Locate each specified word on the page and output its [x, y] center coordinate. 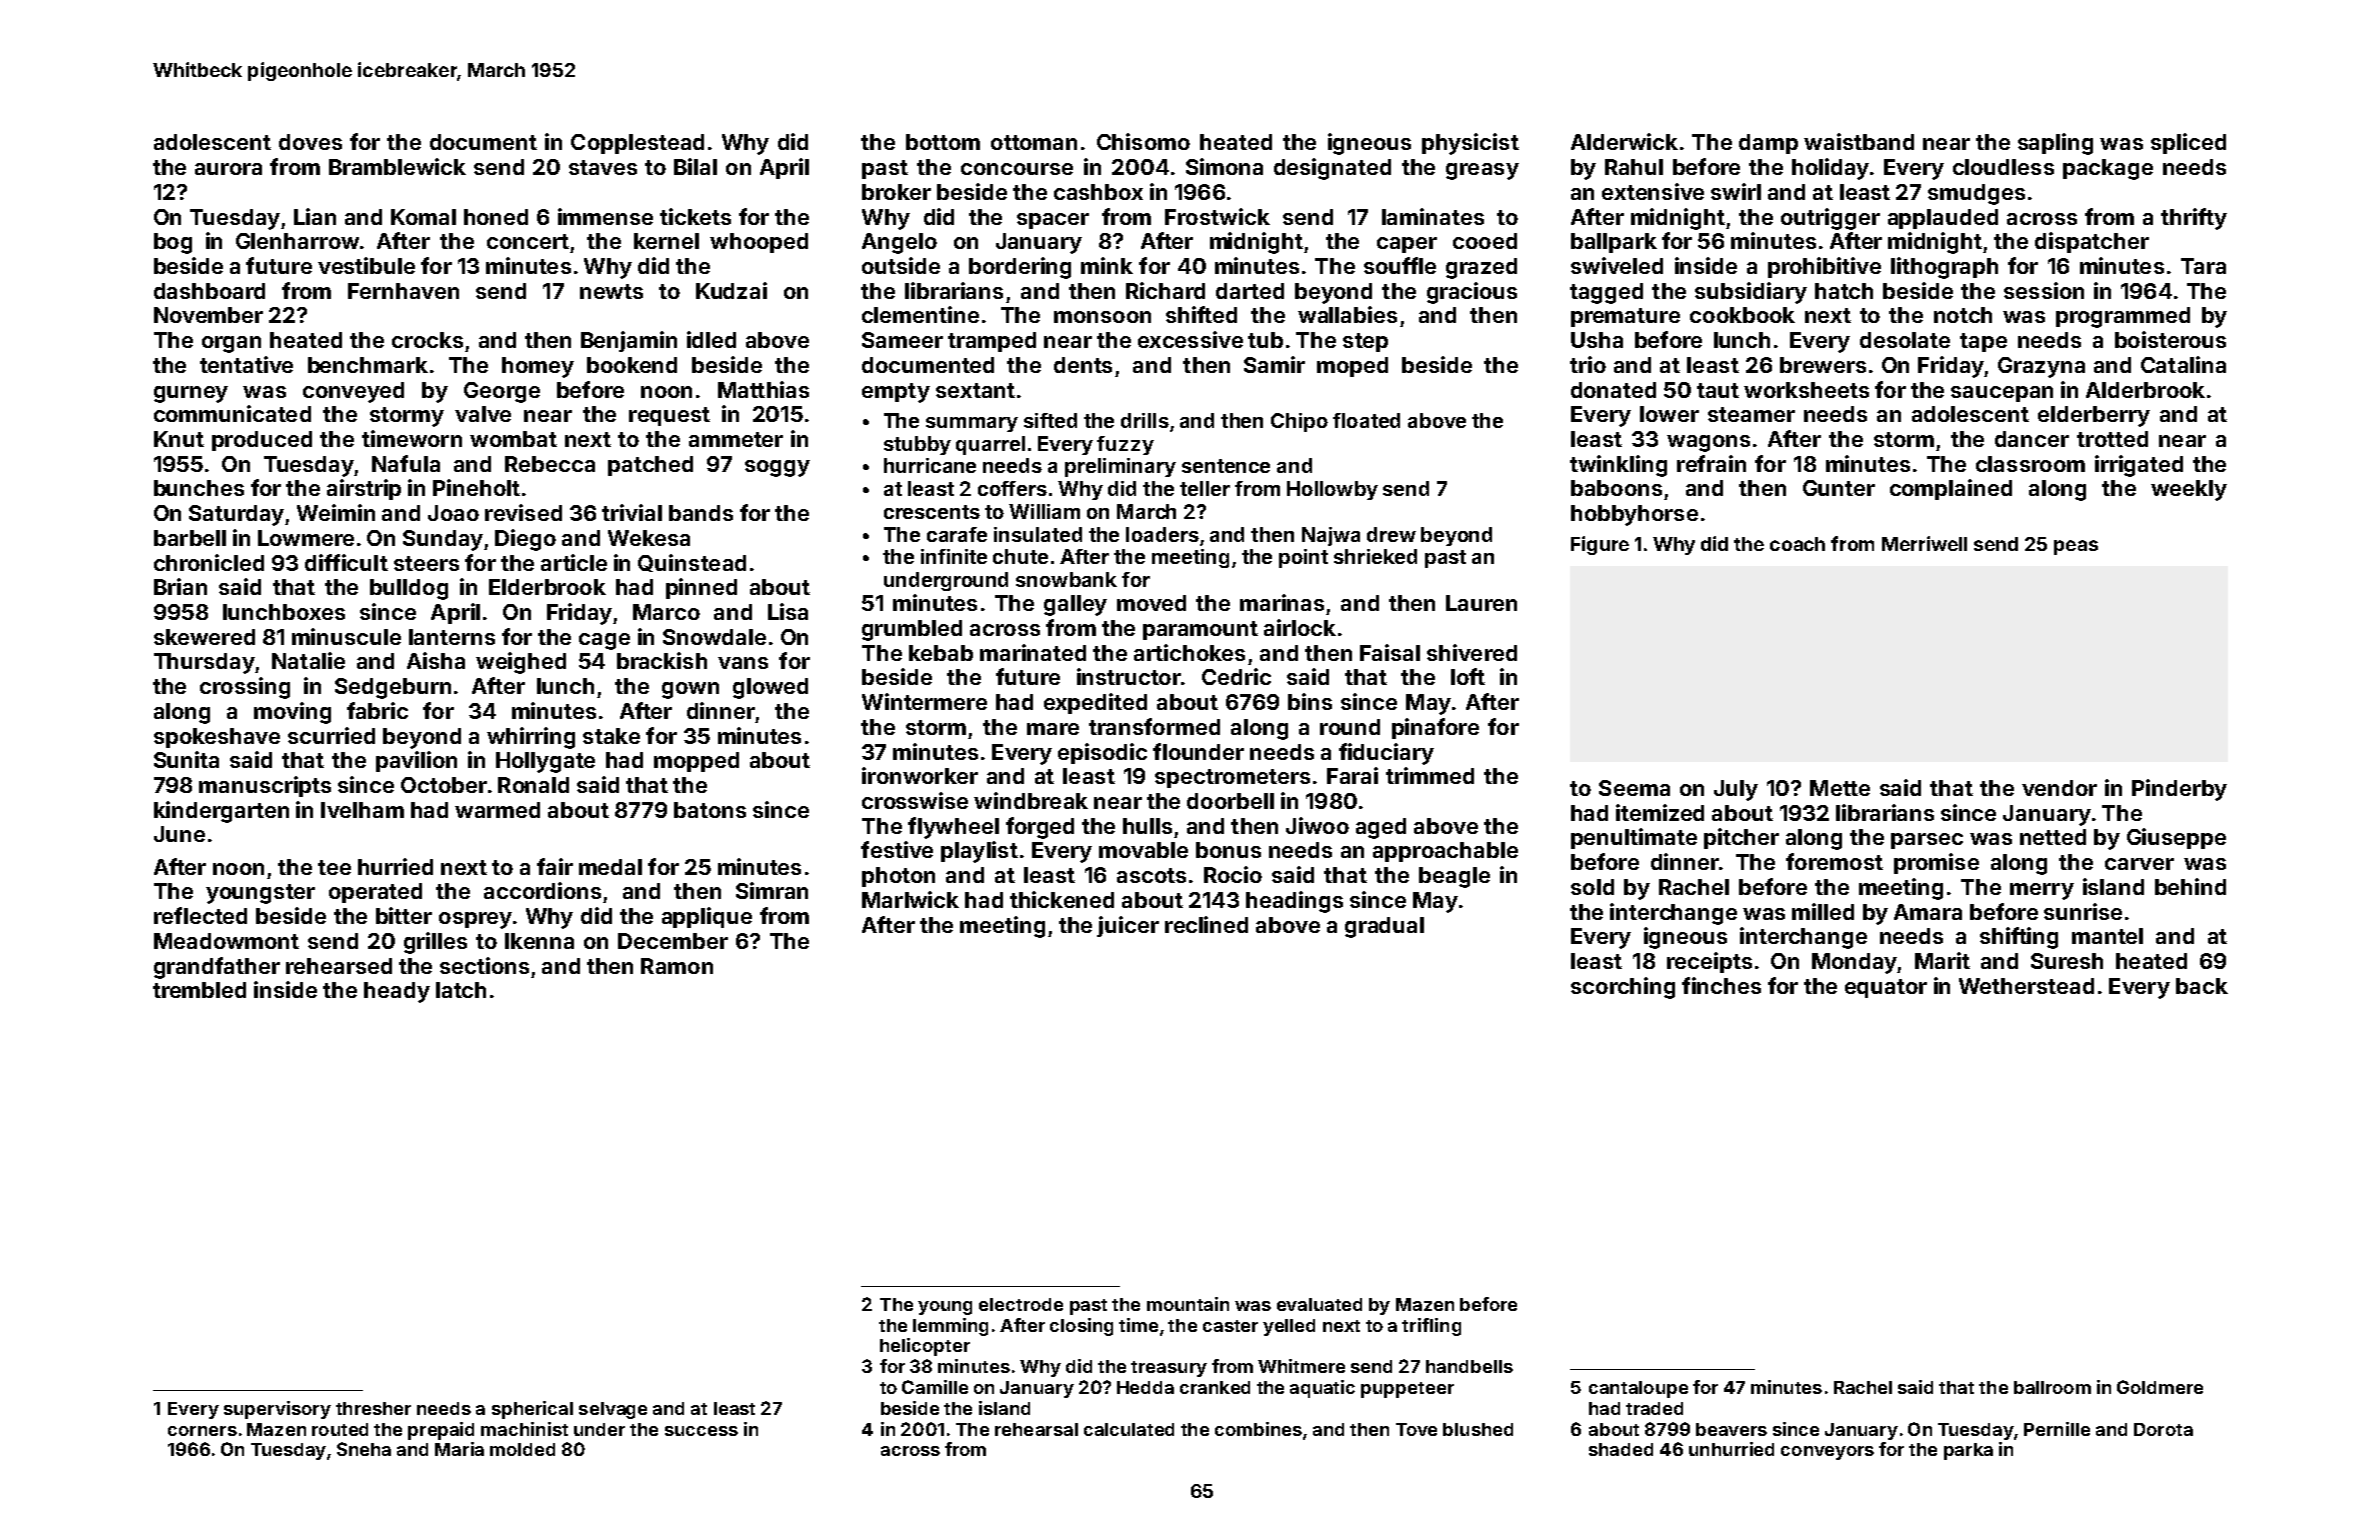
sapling [2055, 144]
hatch [1844, 291]
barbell [190, 538]
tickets [695, 216]
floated [1366, 420]
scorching [1623, 988]
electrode [1021, 1304]
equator [1886, 988]
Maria [459, 1449]
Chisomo [1143, 141]
